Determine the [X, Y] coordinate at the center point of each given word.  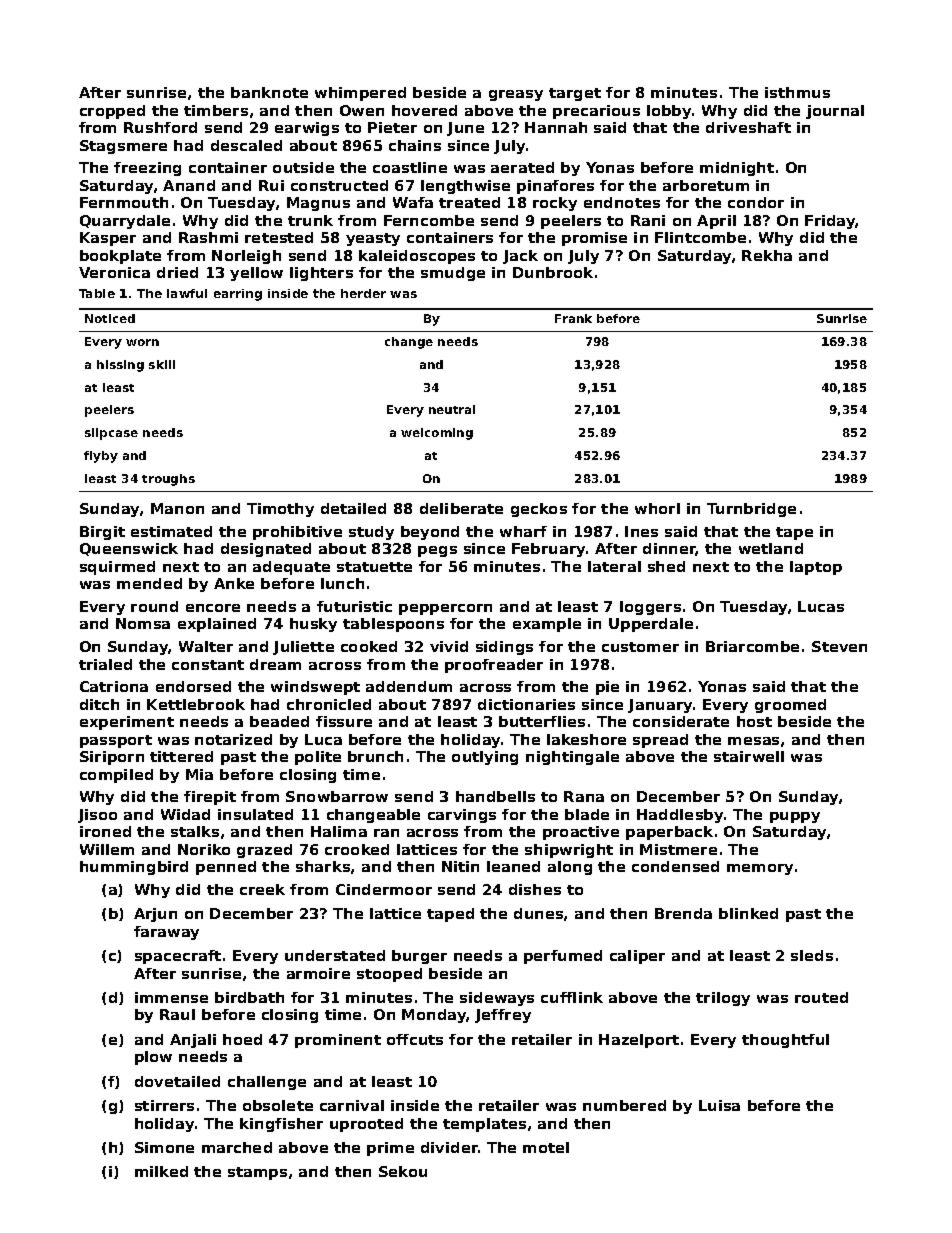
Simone [164, 1147]
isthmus [797, 92]
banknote [269, 92]
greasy [516, 95]
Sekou [403, 1171]
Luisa [719, 1105]
